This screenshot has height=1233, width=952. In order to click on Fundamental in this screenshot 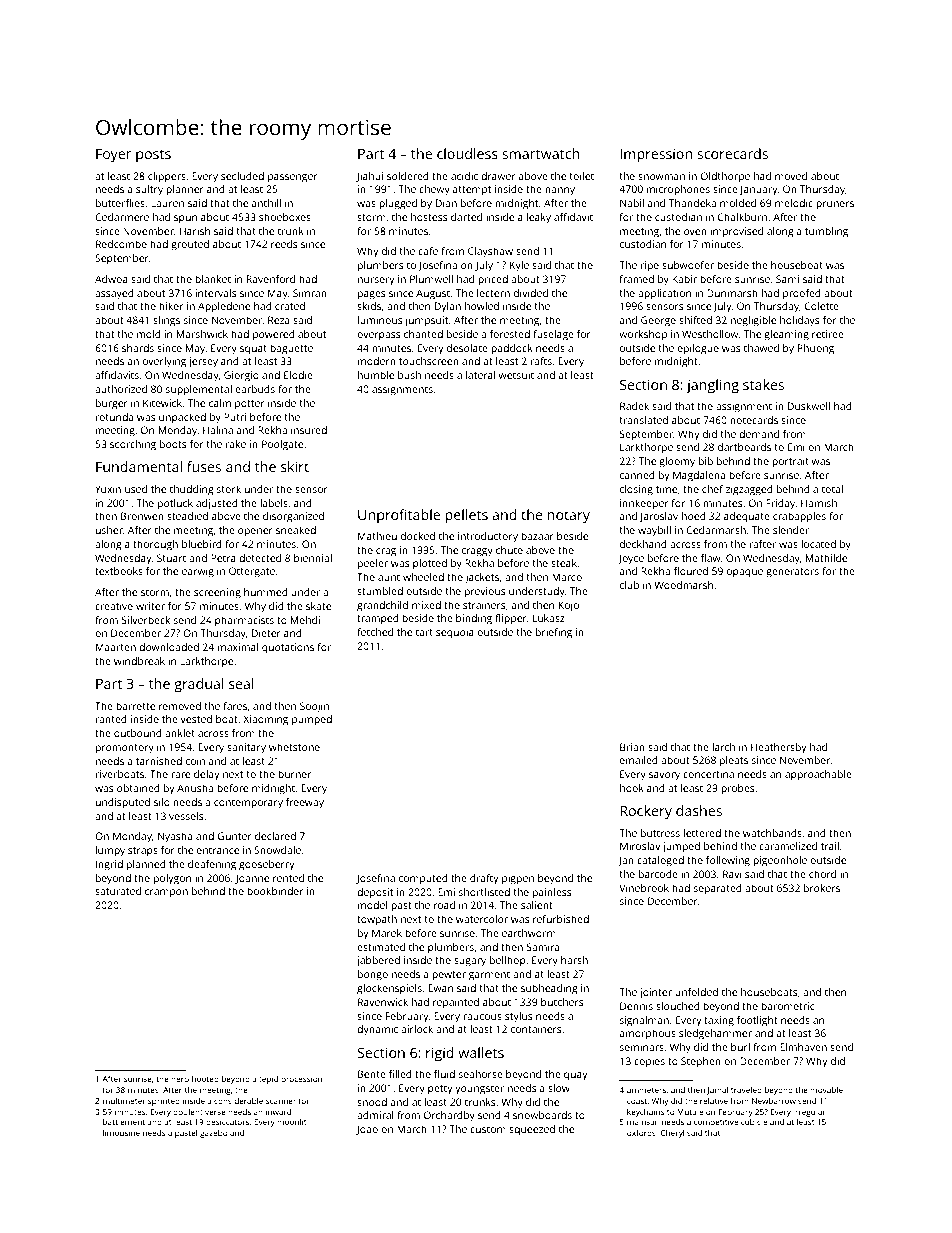, I will do `click(139, 466)`.
